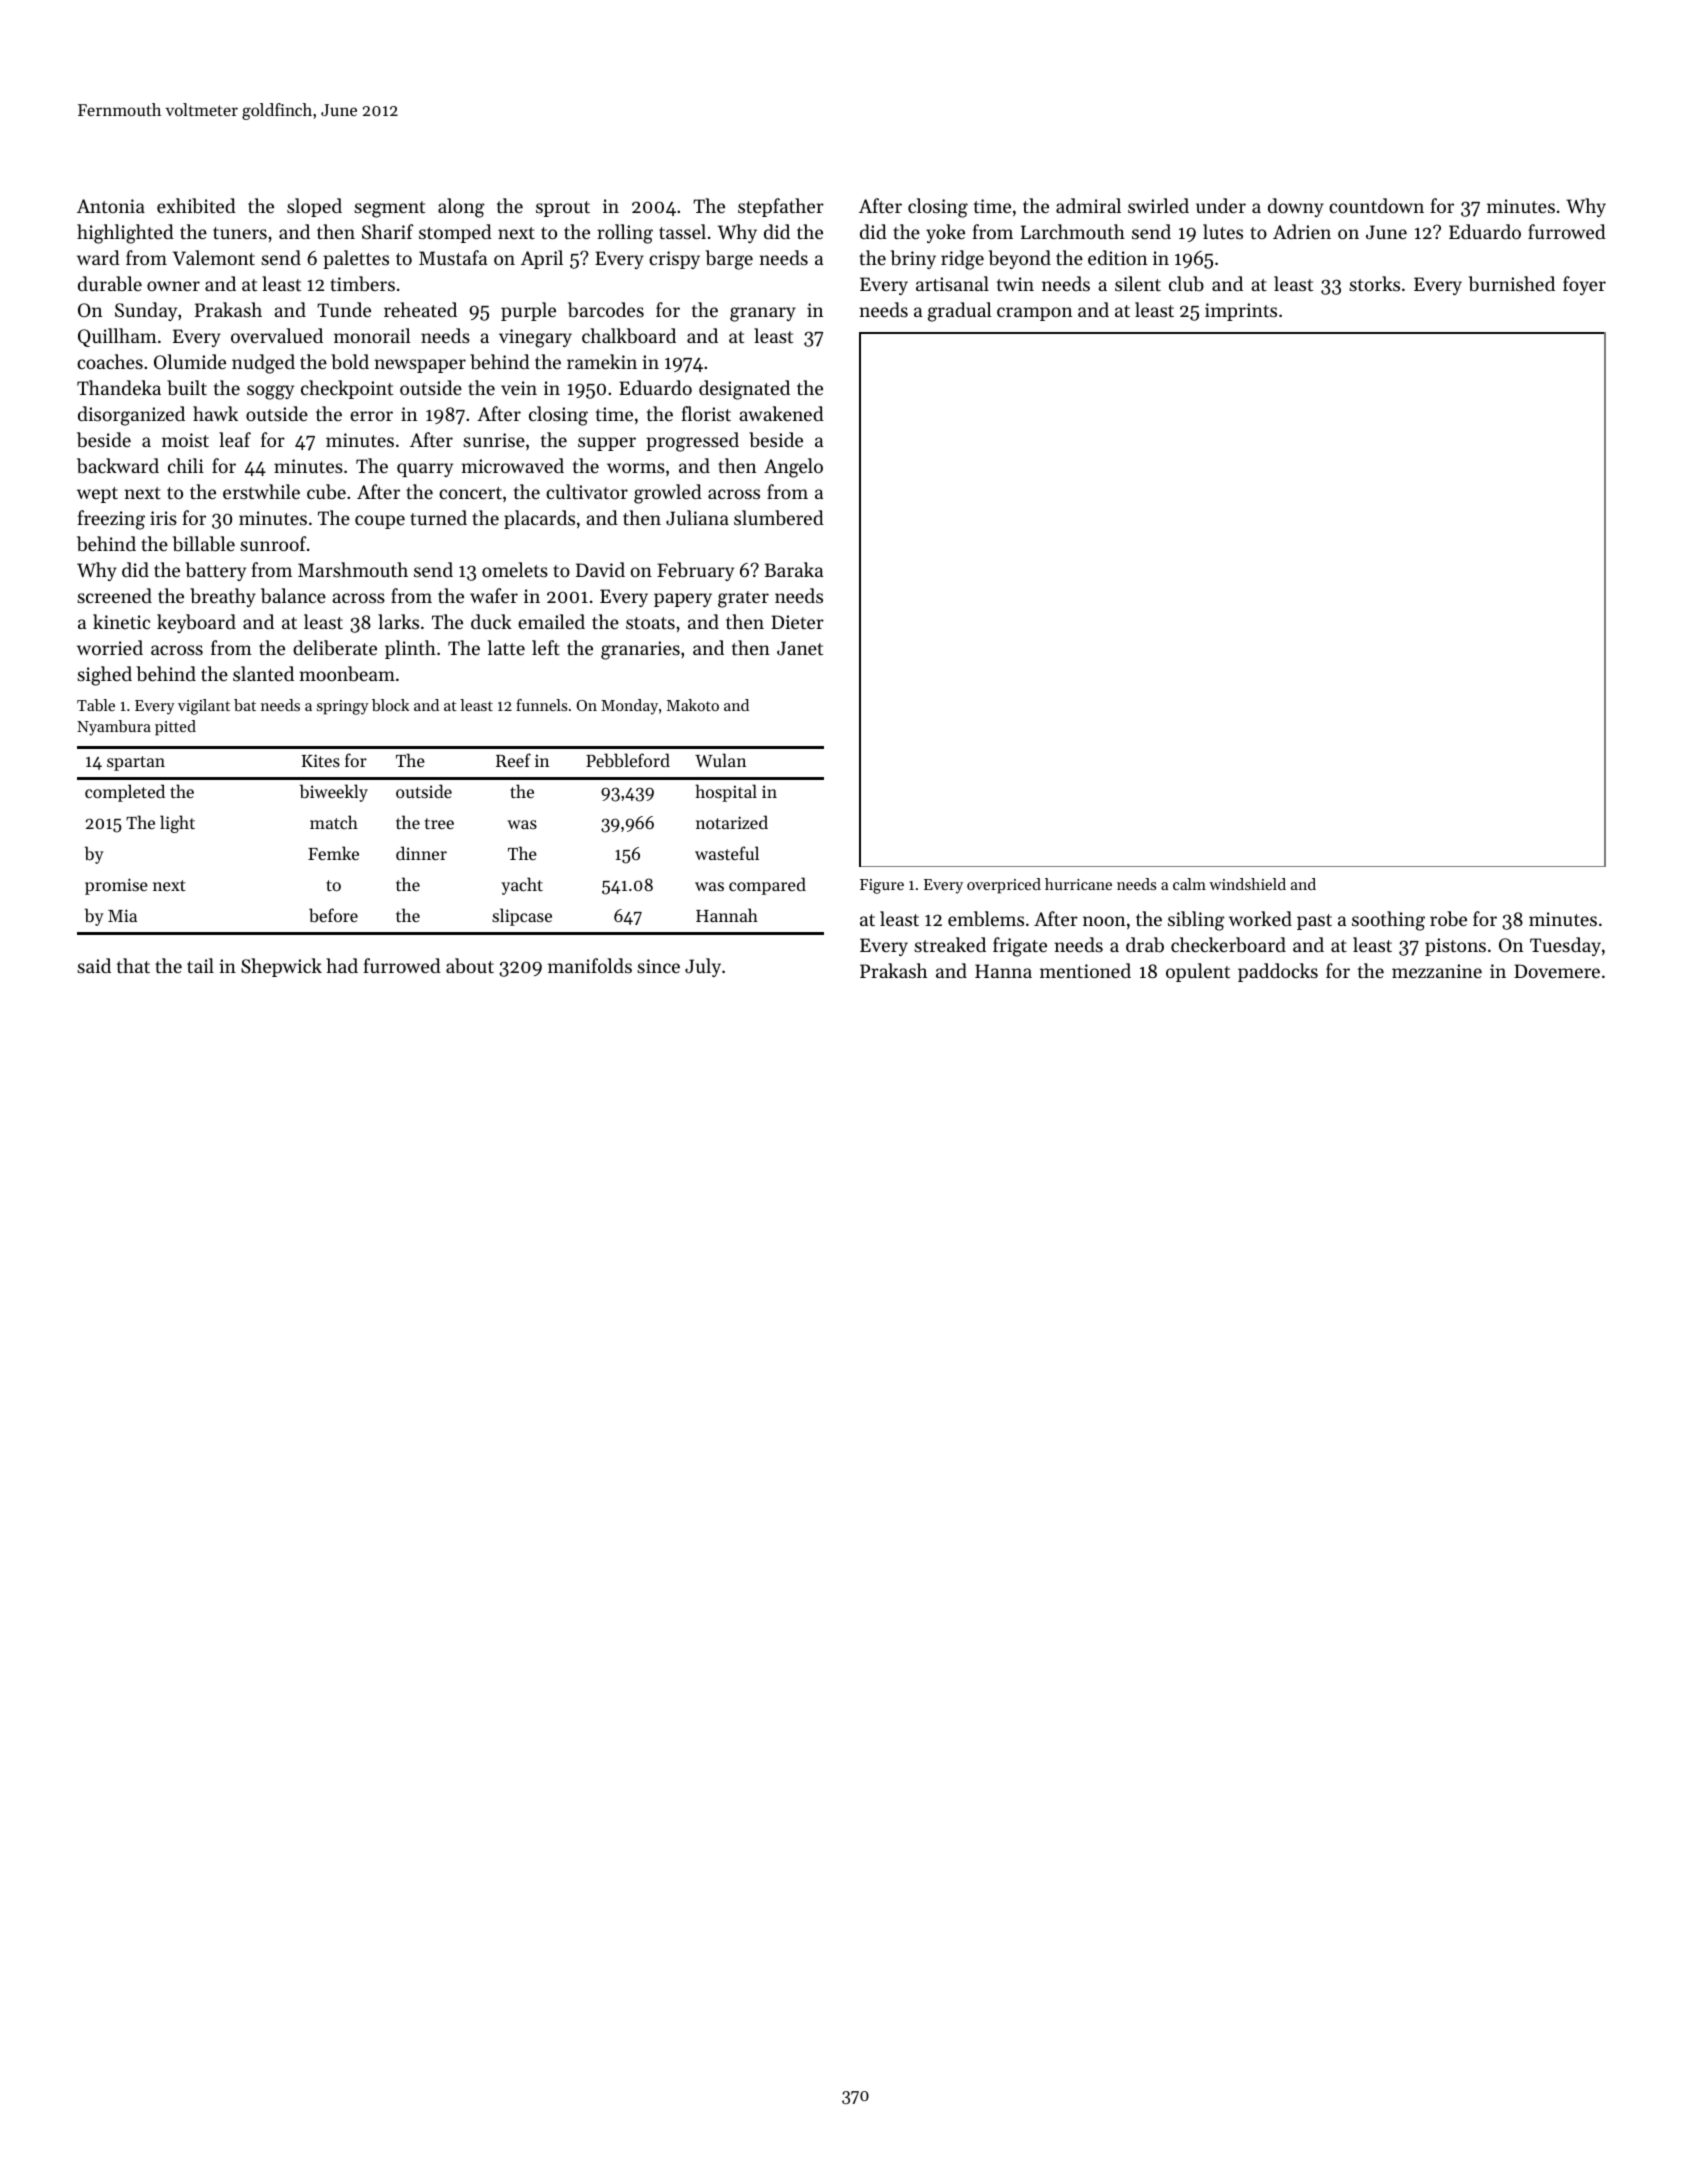 Image resolution: width=1683 pixels, height=2178 pixels. What do you see at coordinates (1241, 312) in the document?
I see `imprints` at bounding box center [1241, 312].
